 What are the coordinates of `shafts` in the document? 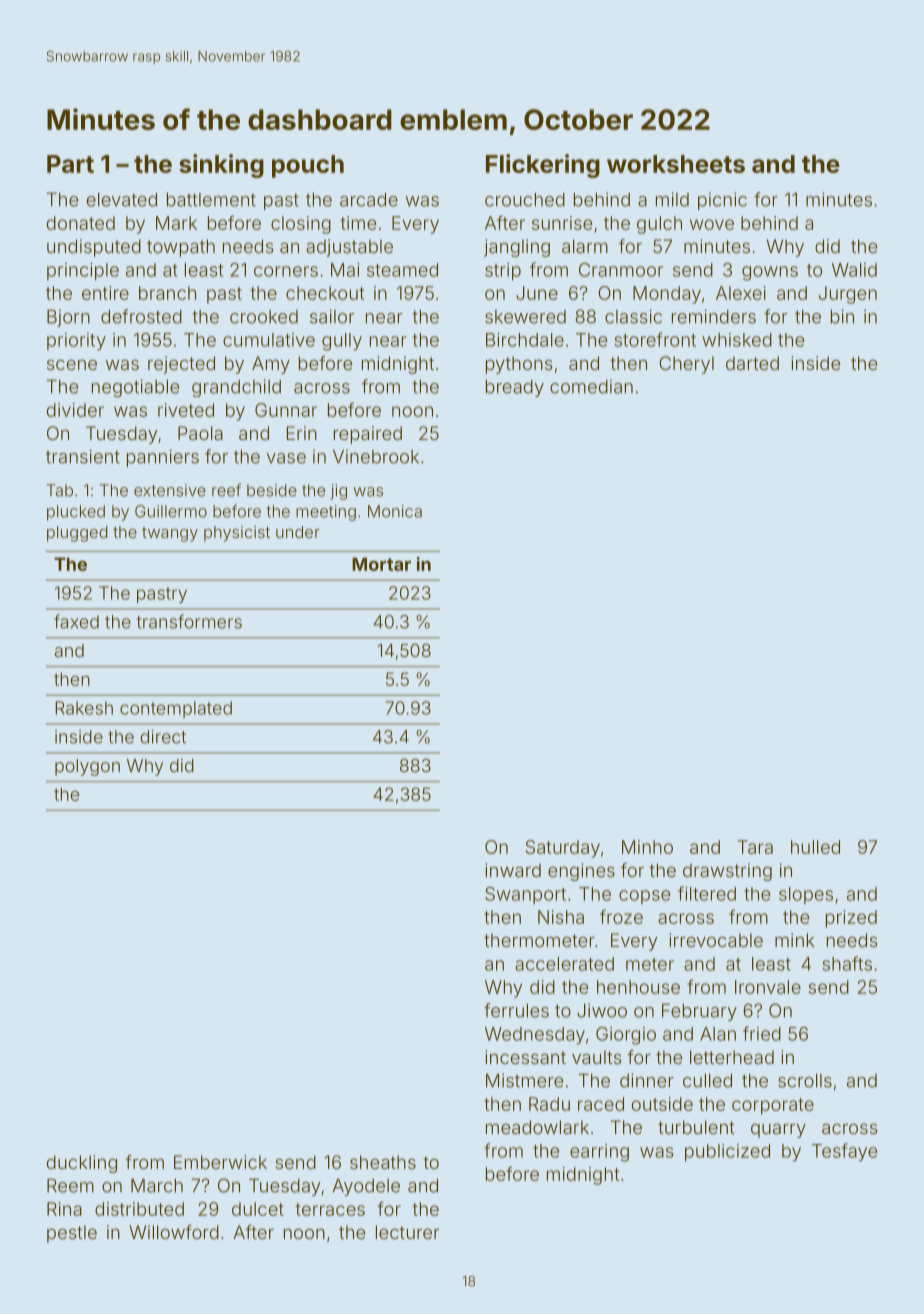 It's located at (847, 963).
